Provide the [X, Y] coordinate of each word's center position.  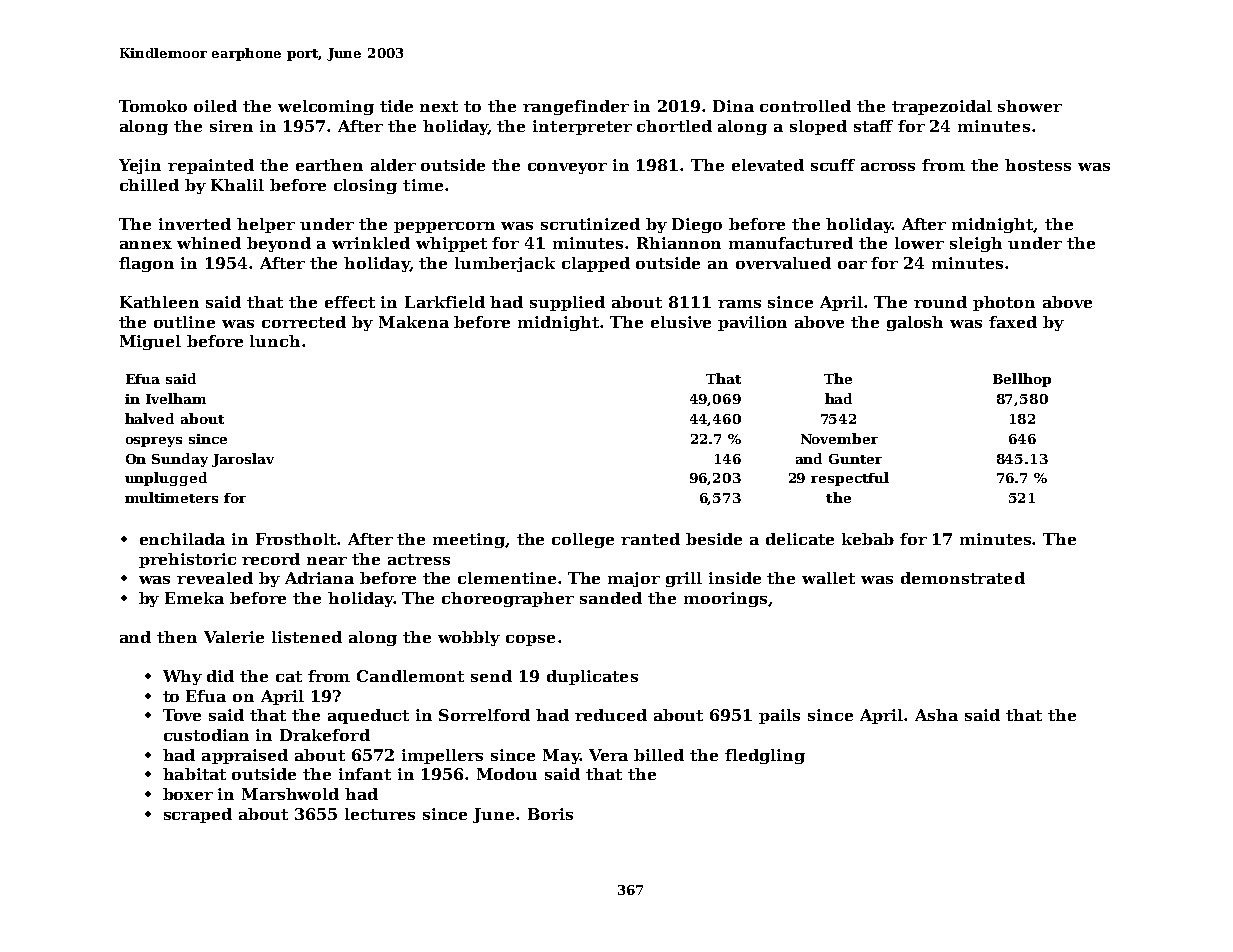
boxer [188, 794]
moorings [725, 599]
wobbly [469, 638]
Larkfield [445, 302]
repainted [211, 166]
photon [1004, 303]
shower [1030, 106]
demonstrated [963, 578]
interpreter [582, 127]
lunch [275, 341]
